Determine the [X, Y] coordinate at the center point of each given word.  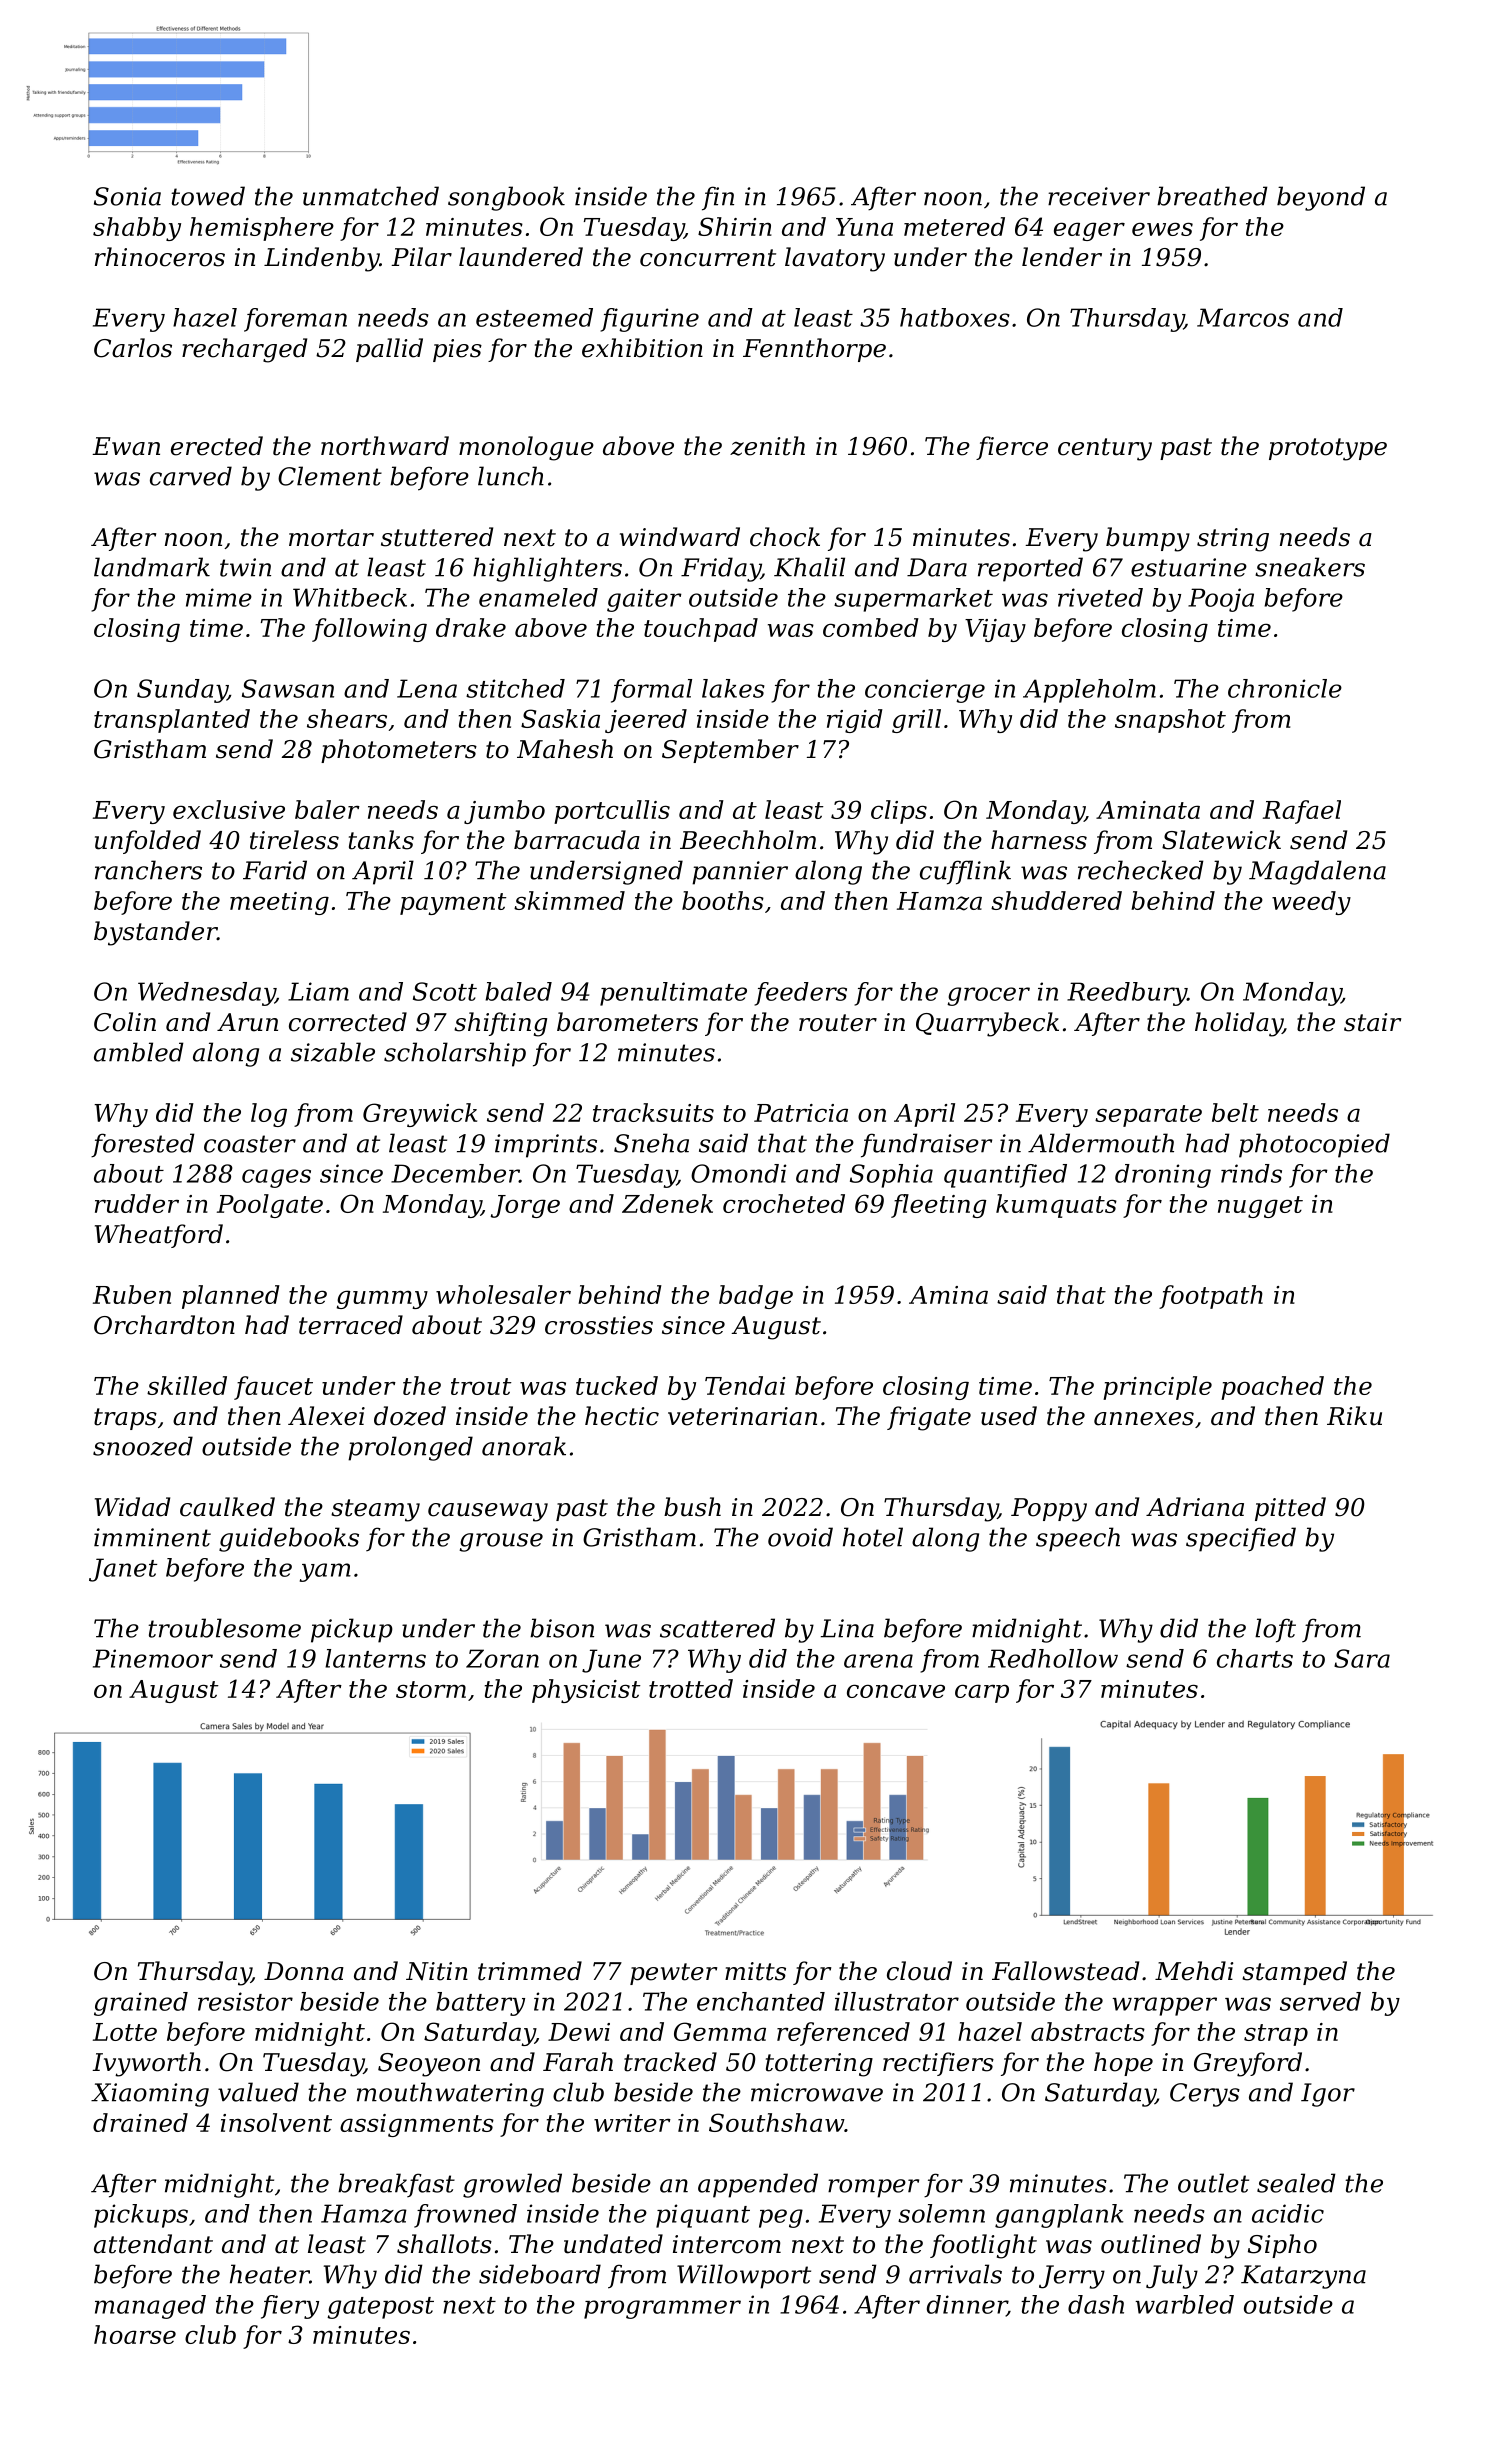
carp [982, 1693]
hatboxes [955, 317]
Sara [1362, 1658]
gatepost [380, 2308]
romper [873, 2188]
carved [191, 476]
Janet [123, 1570]
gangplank [1059, 2216]
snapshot [1170, 721]
